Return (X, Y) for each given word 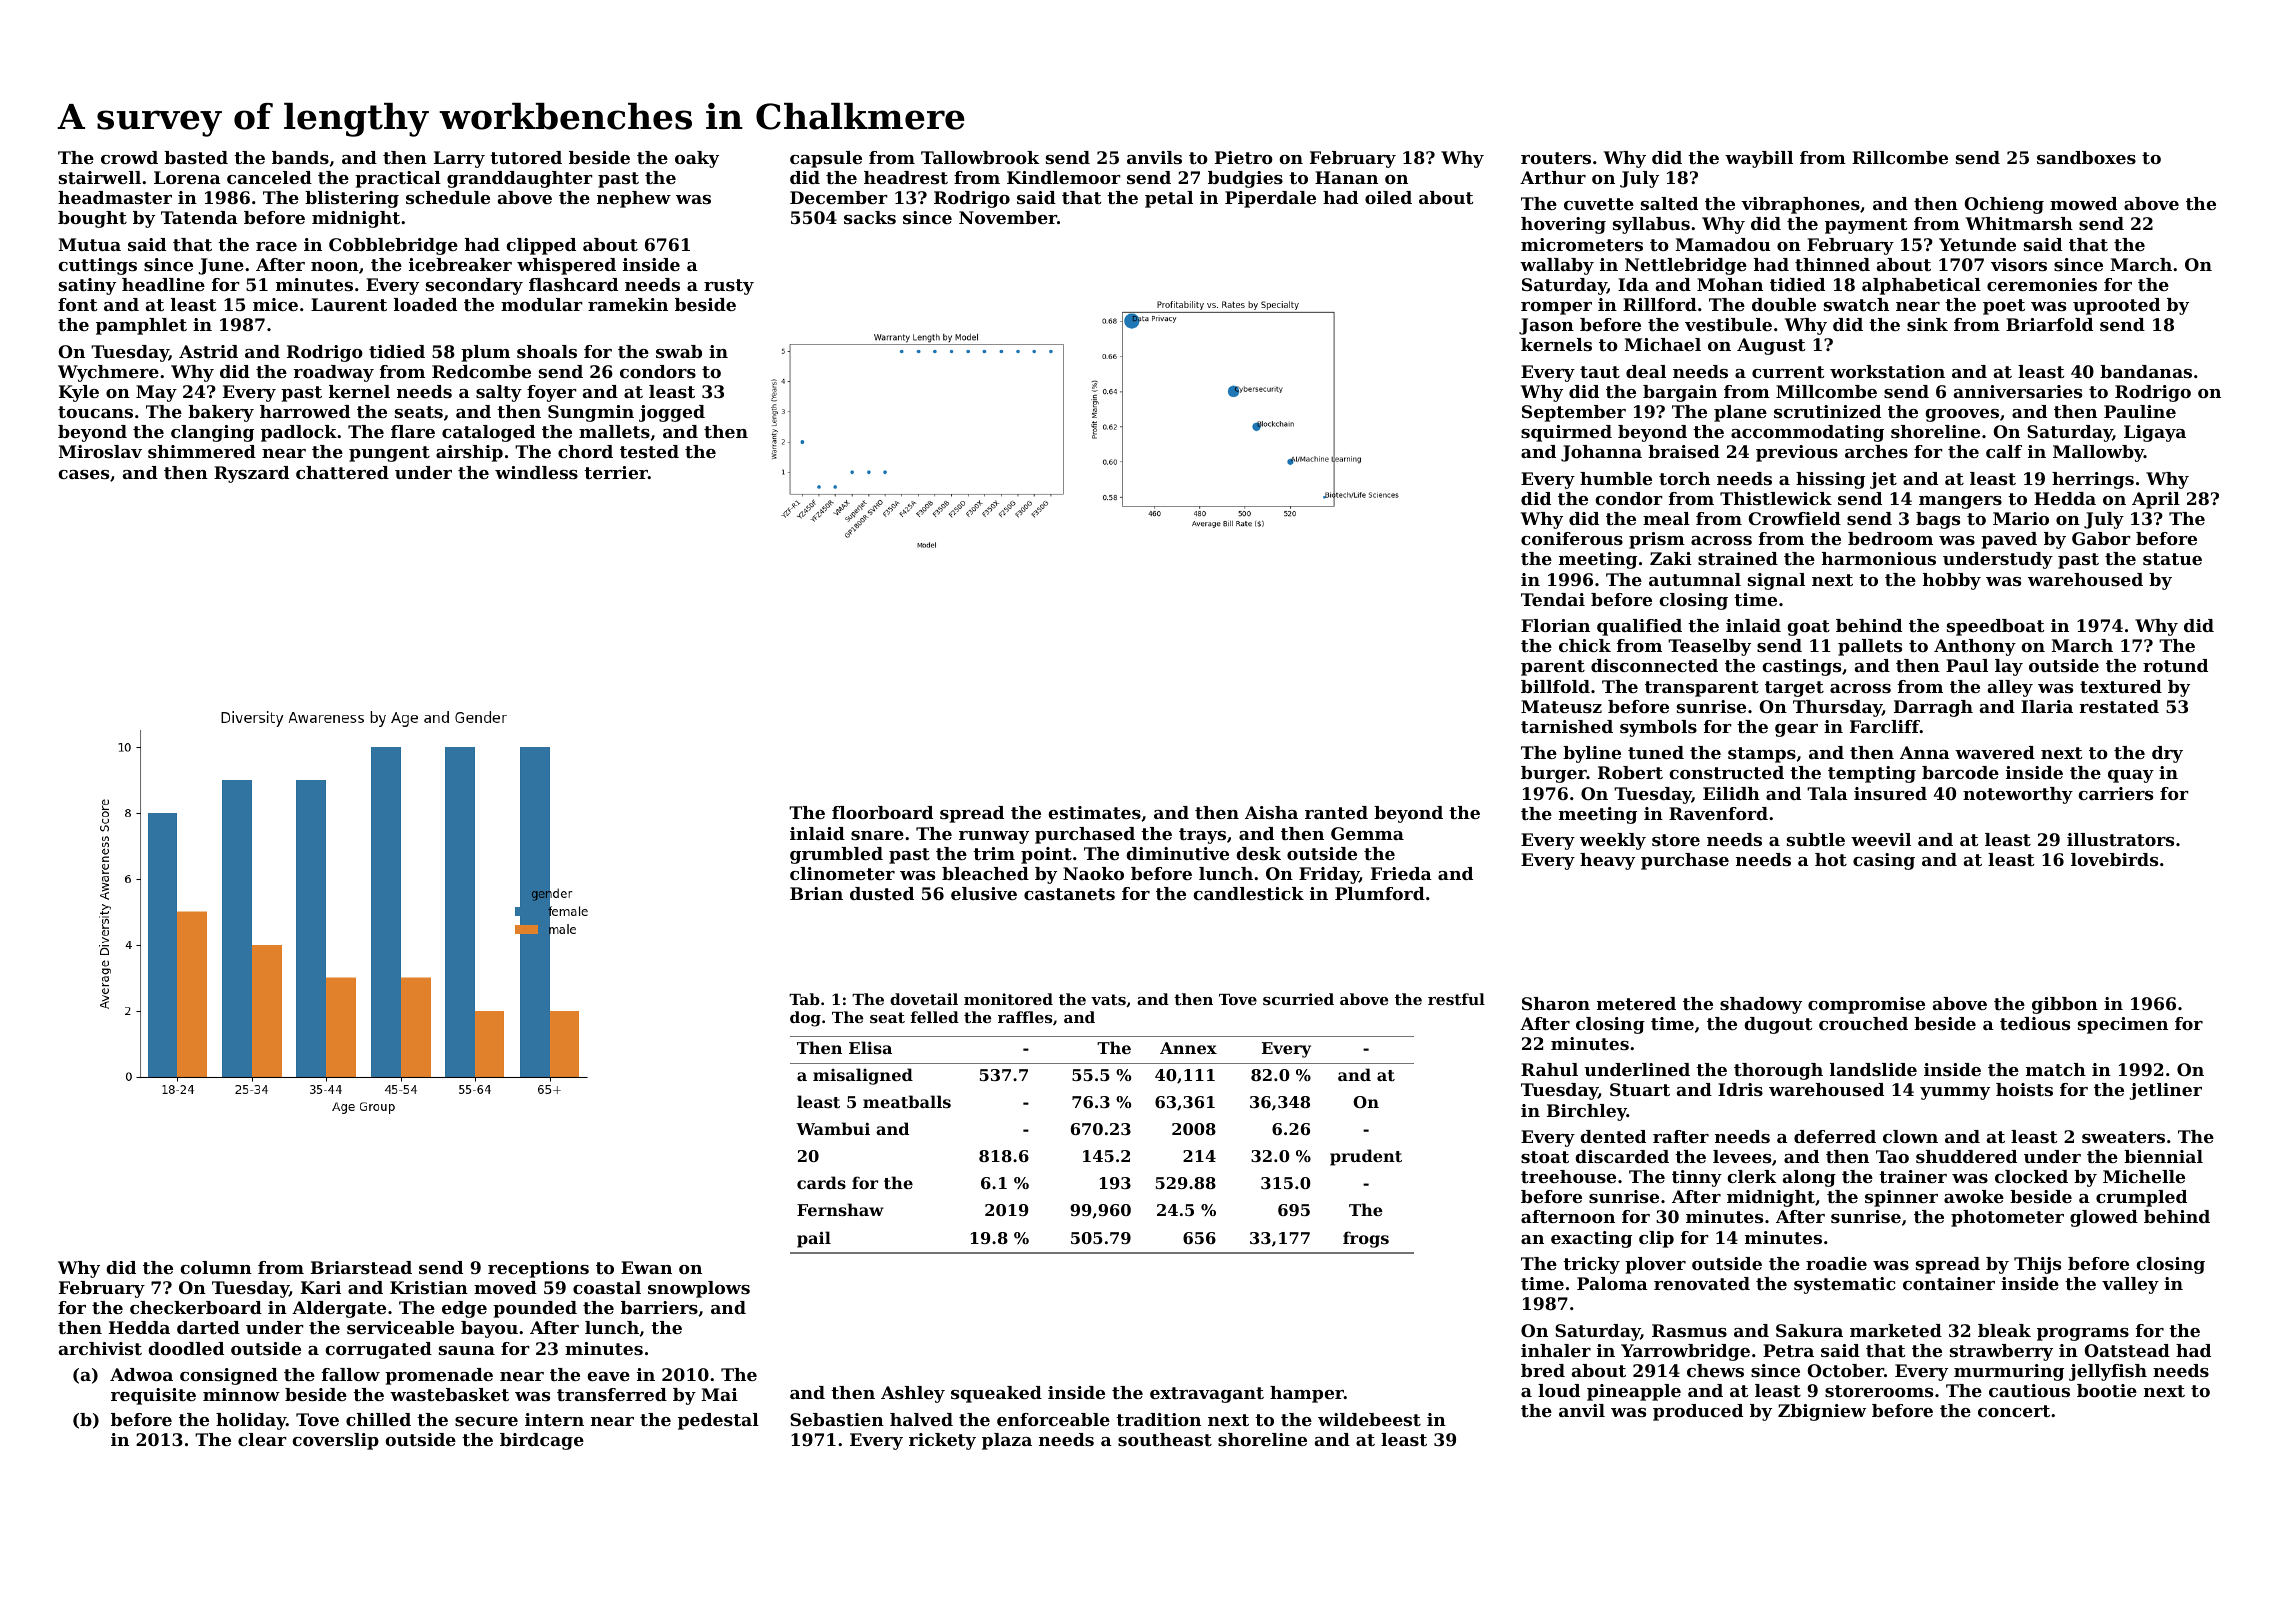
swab (679, 351)
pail (814, 1239)
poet (2004, 307)
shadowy (1761, 1005)
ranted (1336, 812)
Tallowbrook (980, 157)
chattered (342, 472)
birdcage (542, 1441)
